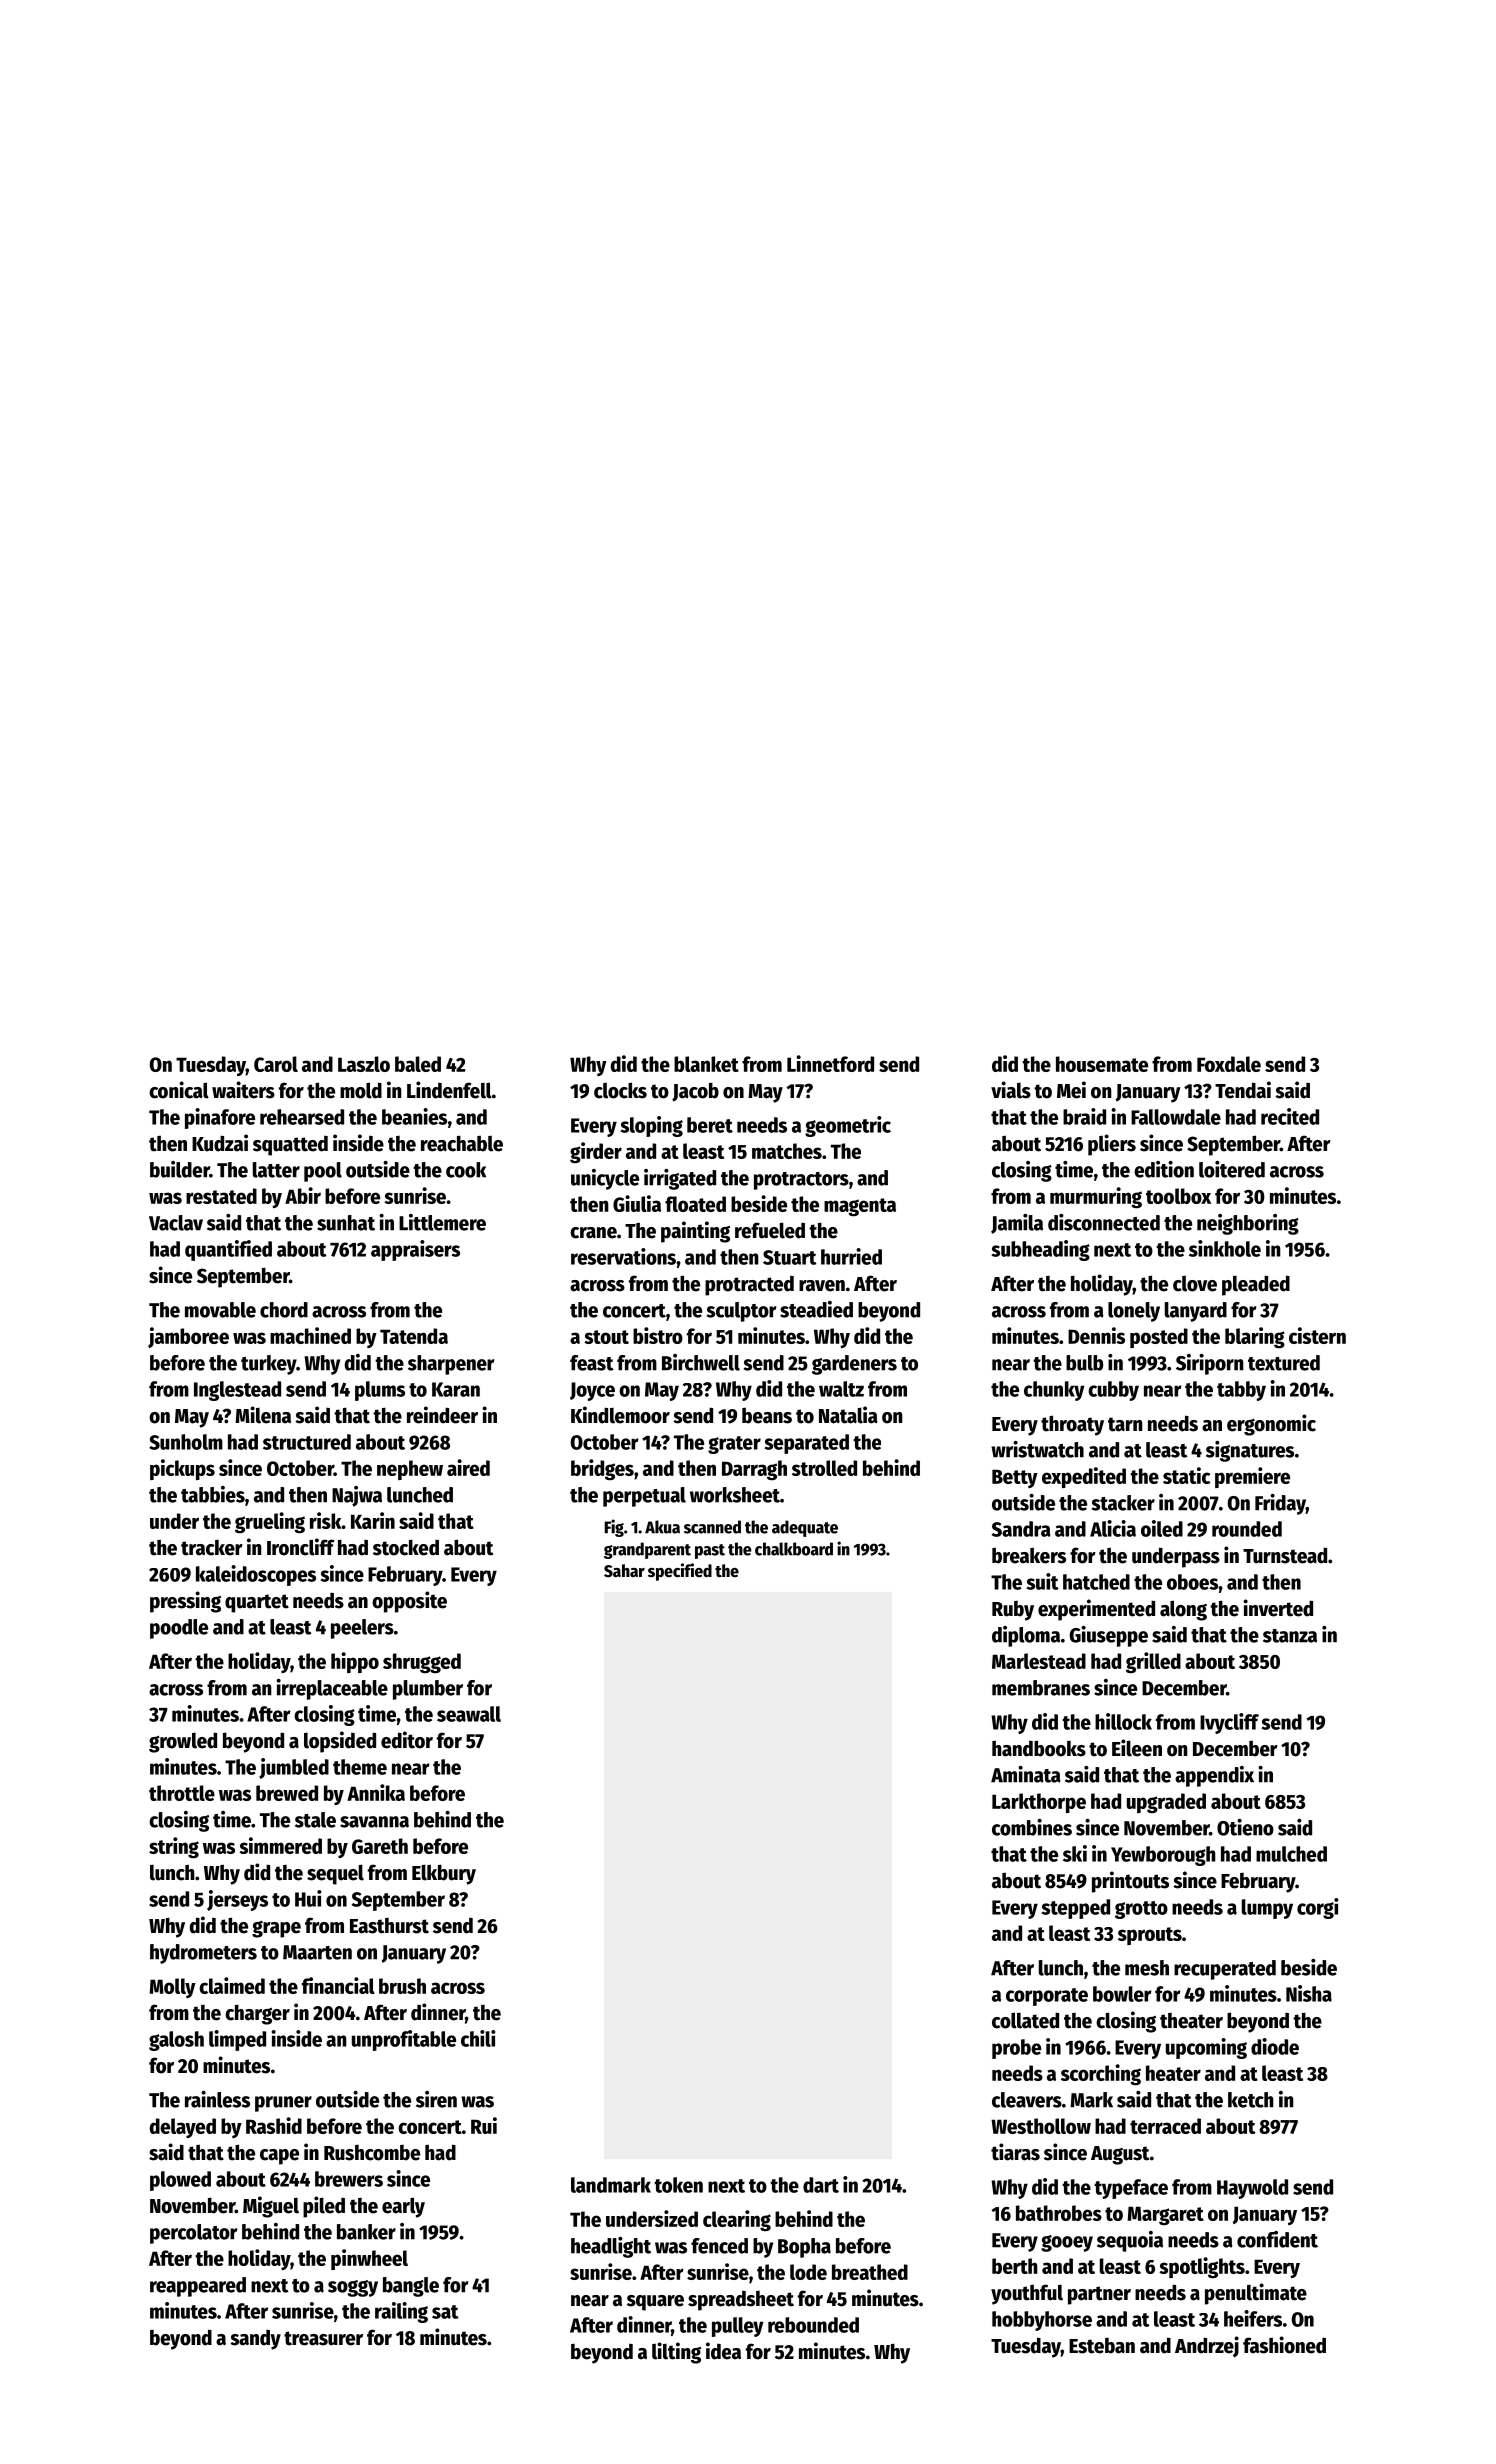 The height and width of the screenshot is (2464, 1496). I want to click on pleaded, so click(1256, 1285).
